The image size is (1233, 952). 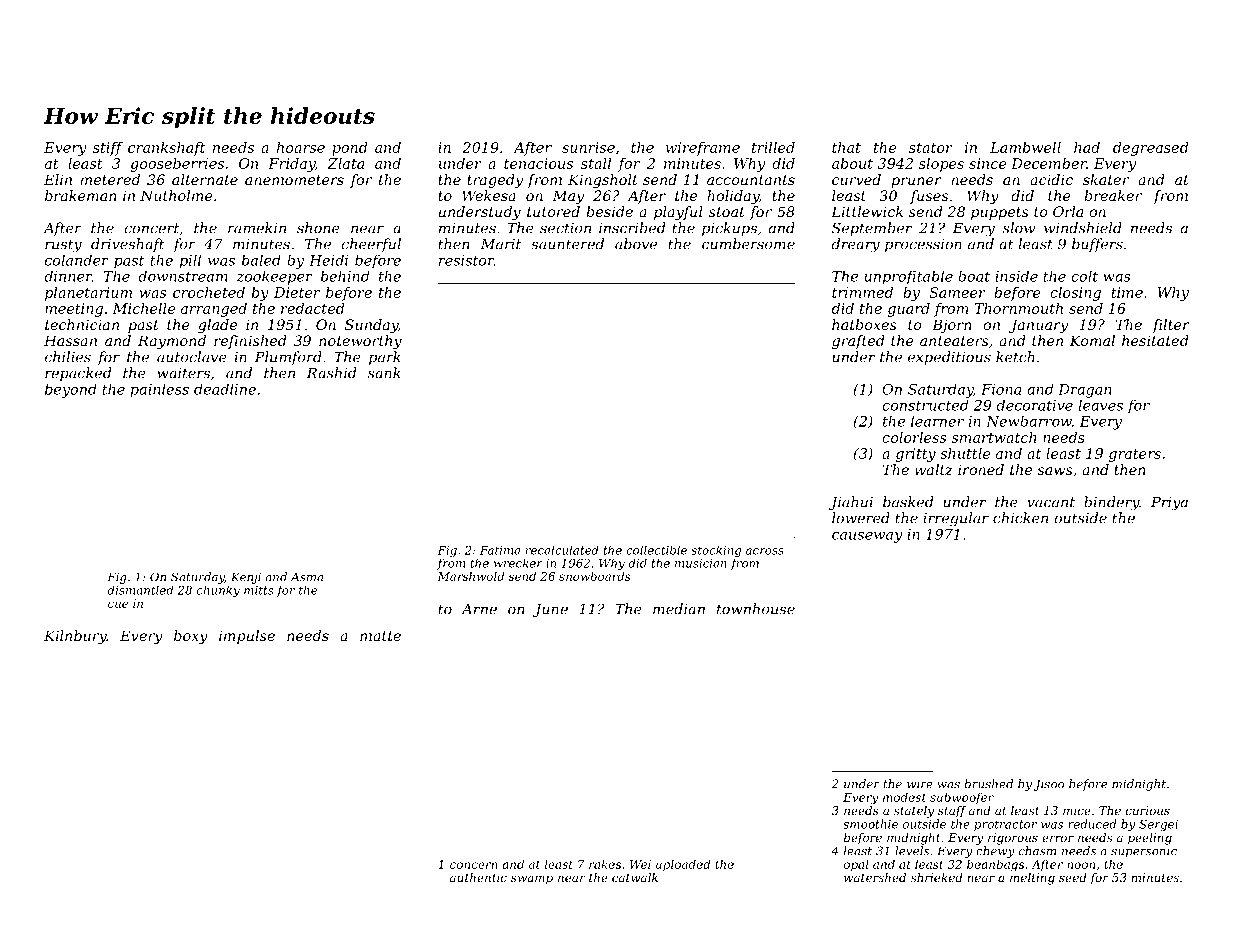 I want to click on acidic, so click(x=1051, y=179).
